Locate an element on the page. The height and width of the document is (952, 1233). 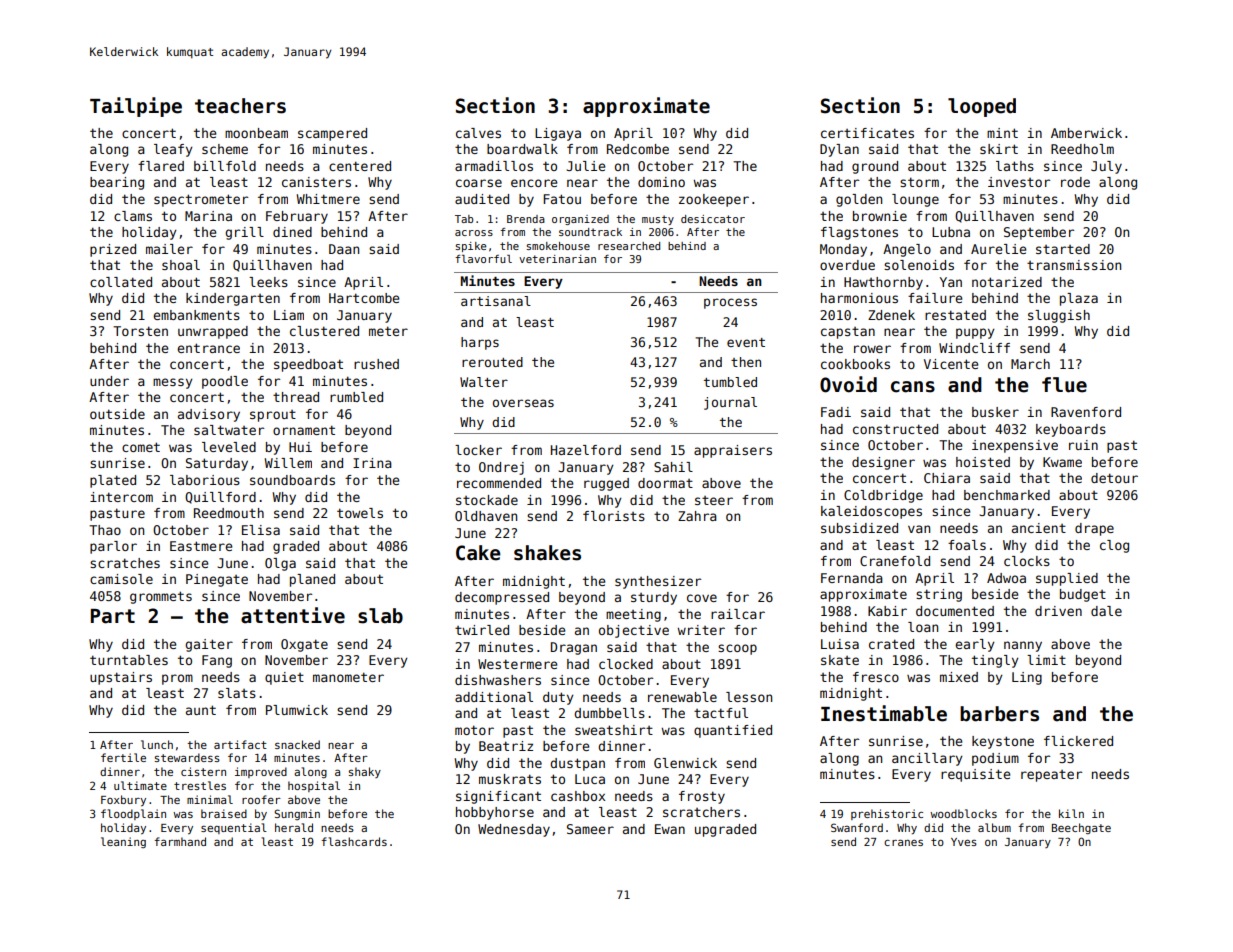
leveled is located at coordinates (229, 447).
